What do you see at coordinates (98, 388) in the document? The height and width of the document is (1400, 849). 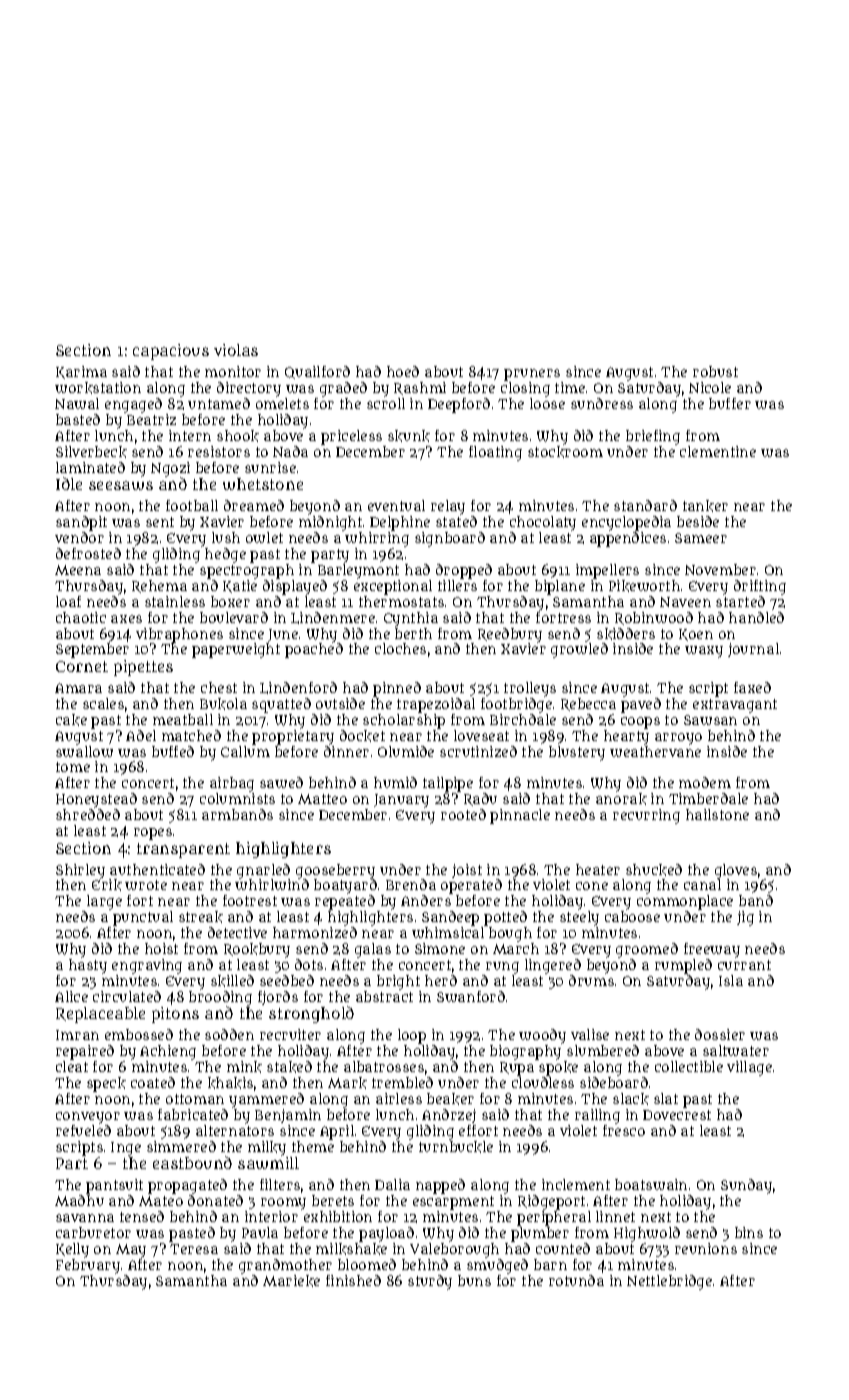 I see `workstation` at bounding box center [98, 388].
